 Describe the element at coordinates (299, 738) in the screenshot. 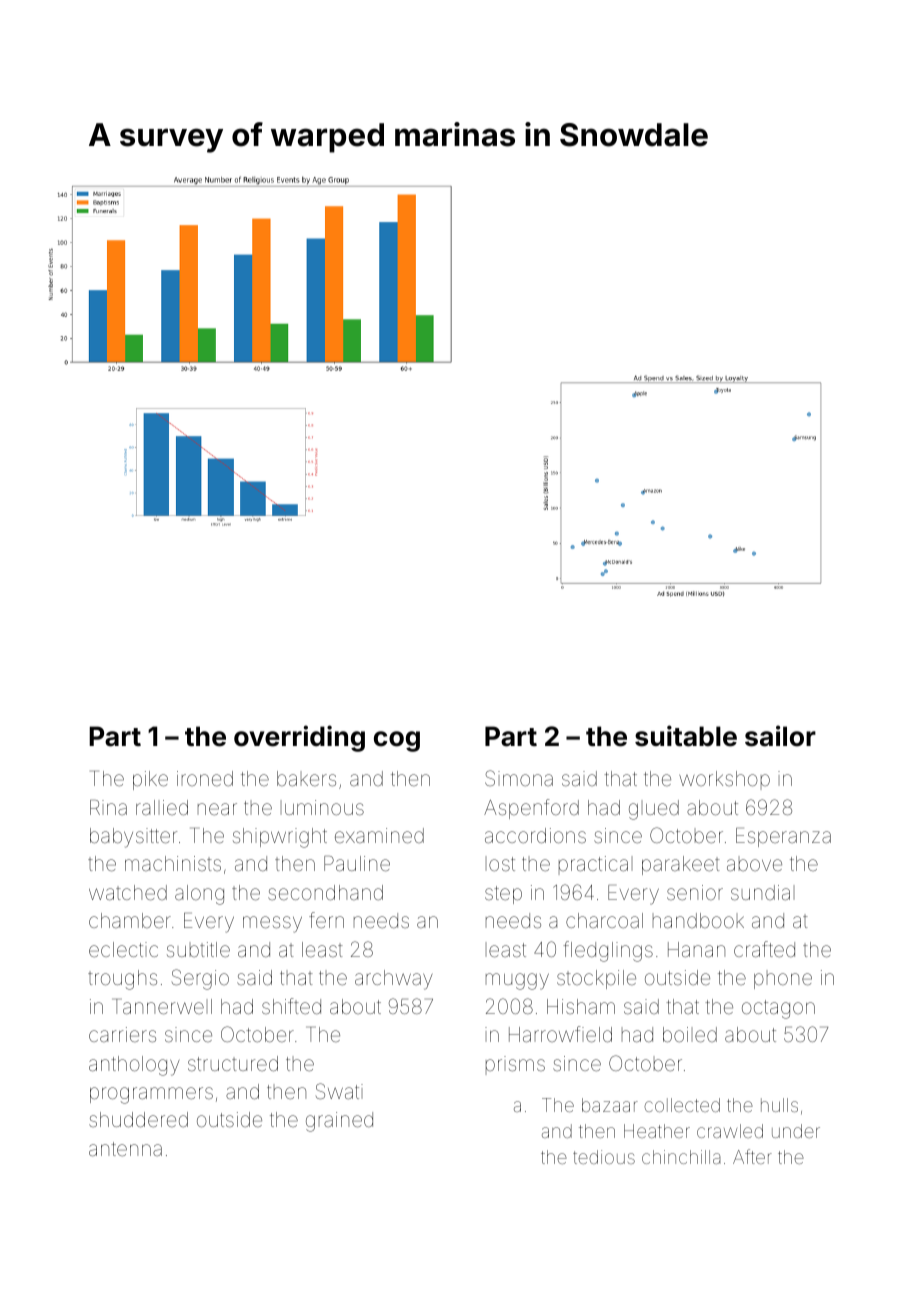

I see `overriding` at that location.
